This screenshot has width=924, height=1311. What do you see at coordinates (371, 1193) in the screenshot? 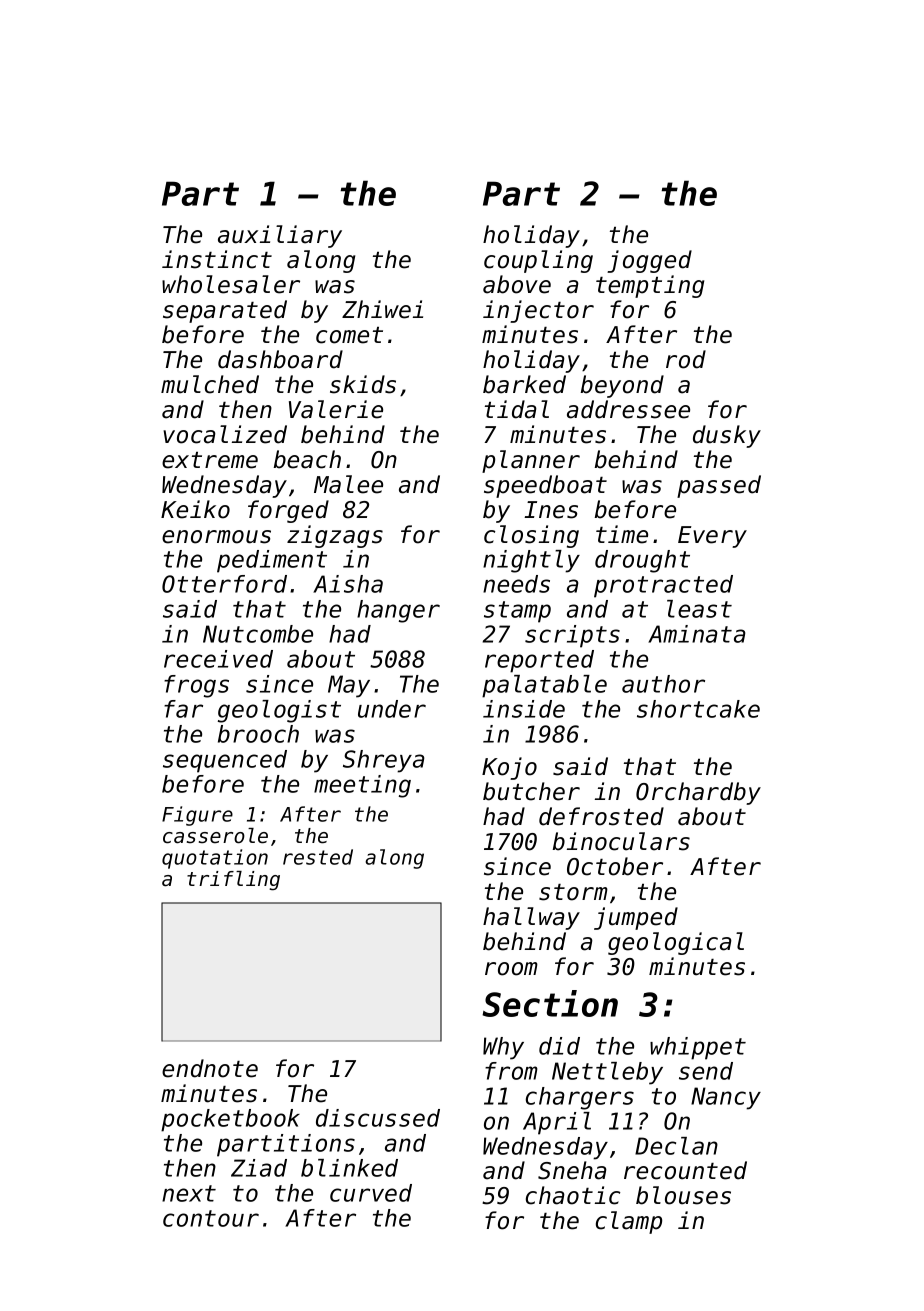
I see `curved` at bounding box center [371, 1193].
